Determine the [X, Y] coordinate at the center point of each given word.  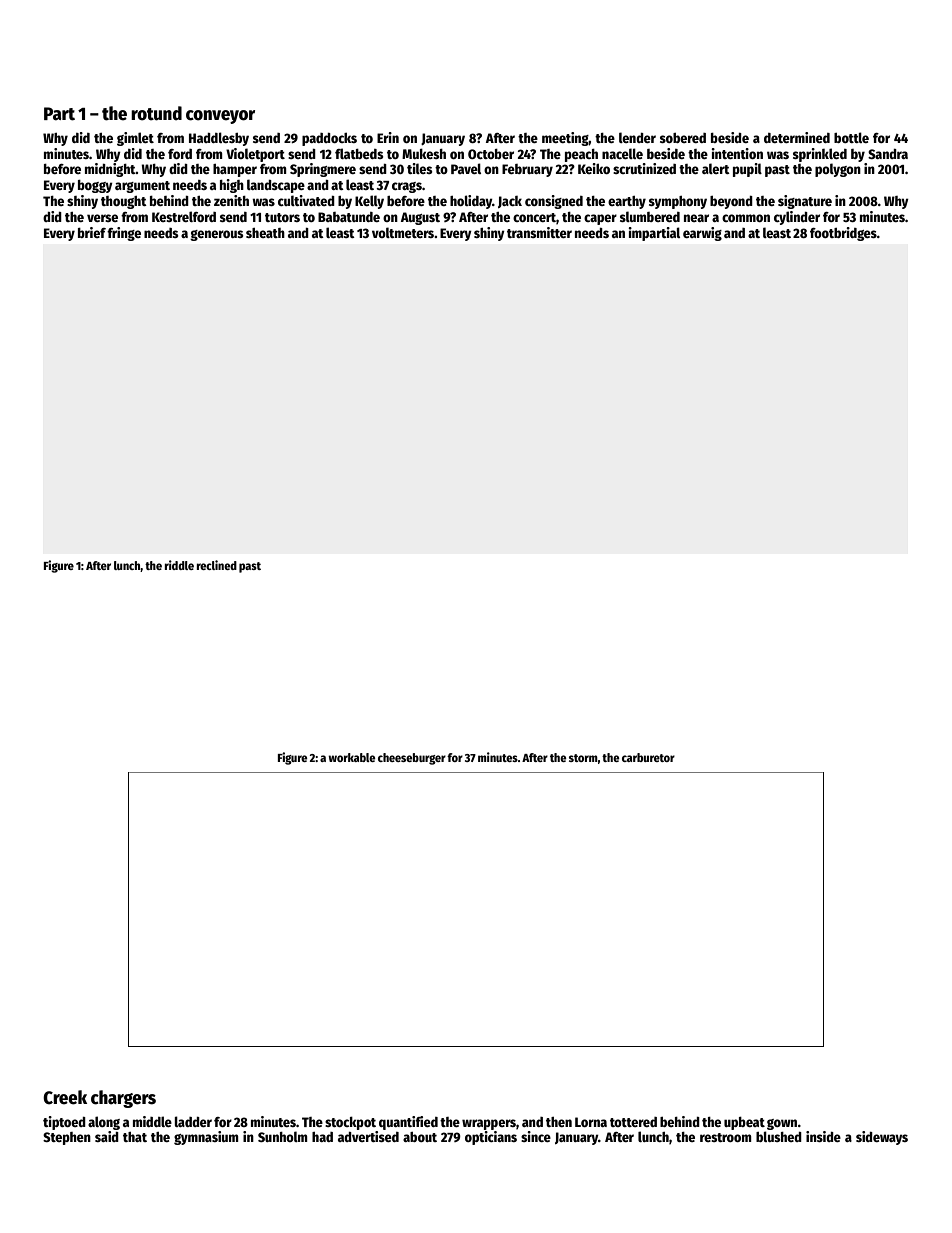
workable [352, 757]
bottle [851, 137]
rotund [156, 113]
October [491, 154]
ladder [193, 1121]
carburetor [648, 757]
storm [583, 758]
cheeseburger [412, 759]
